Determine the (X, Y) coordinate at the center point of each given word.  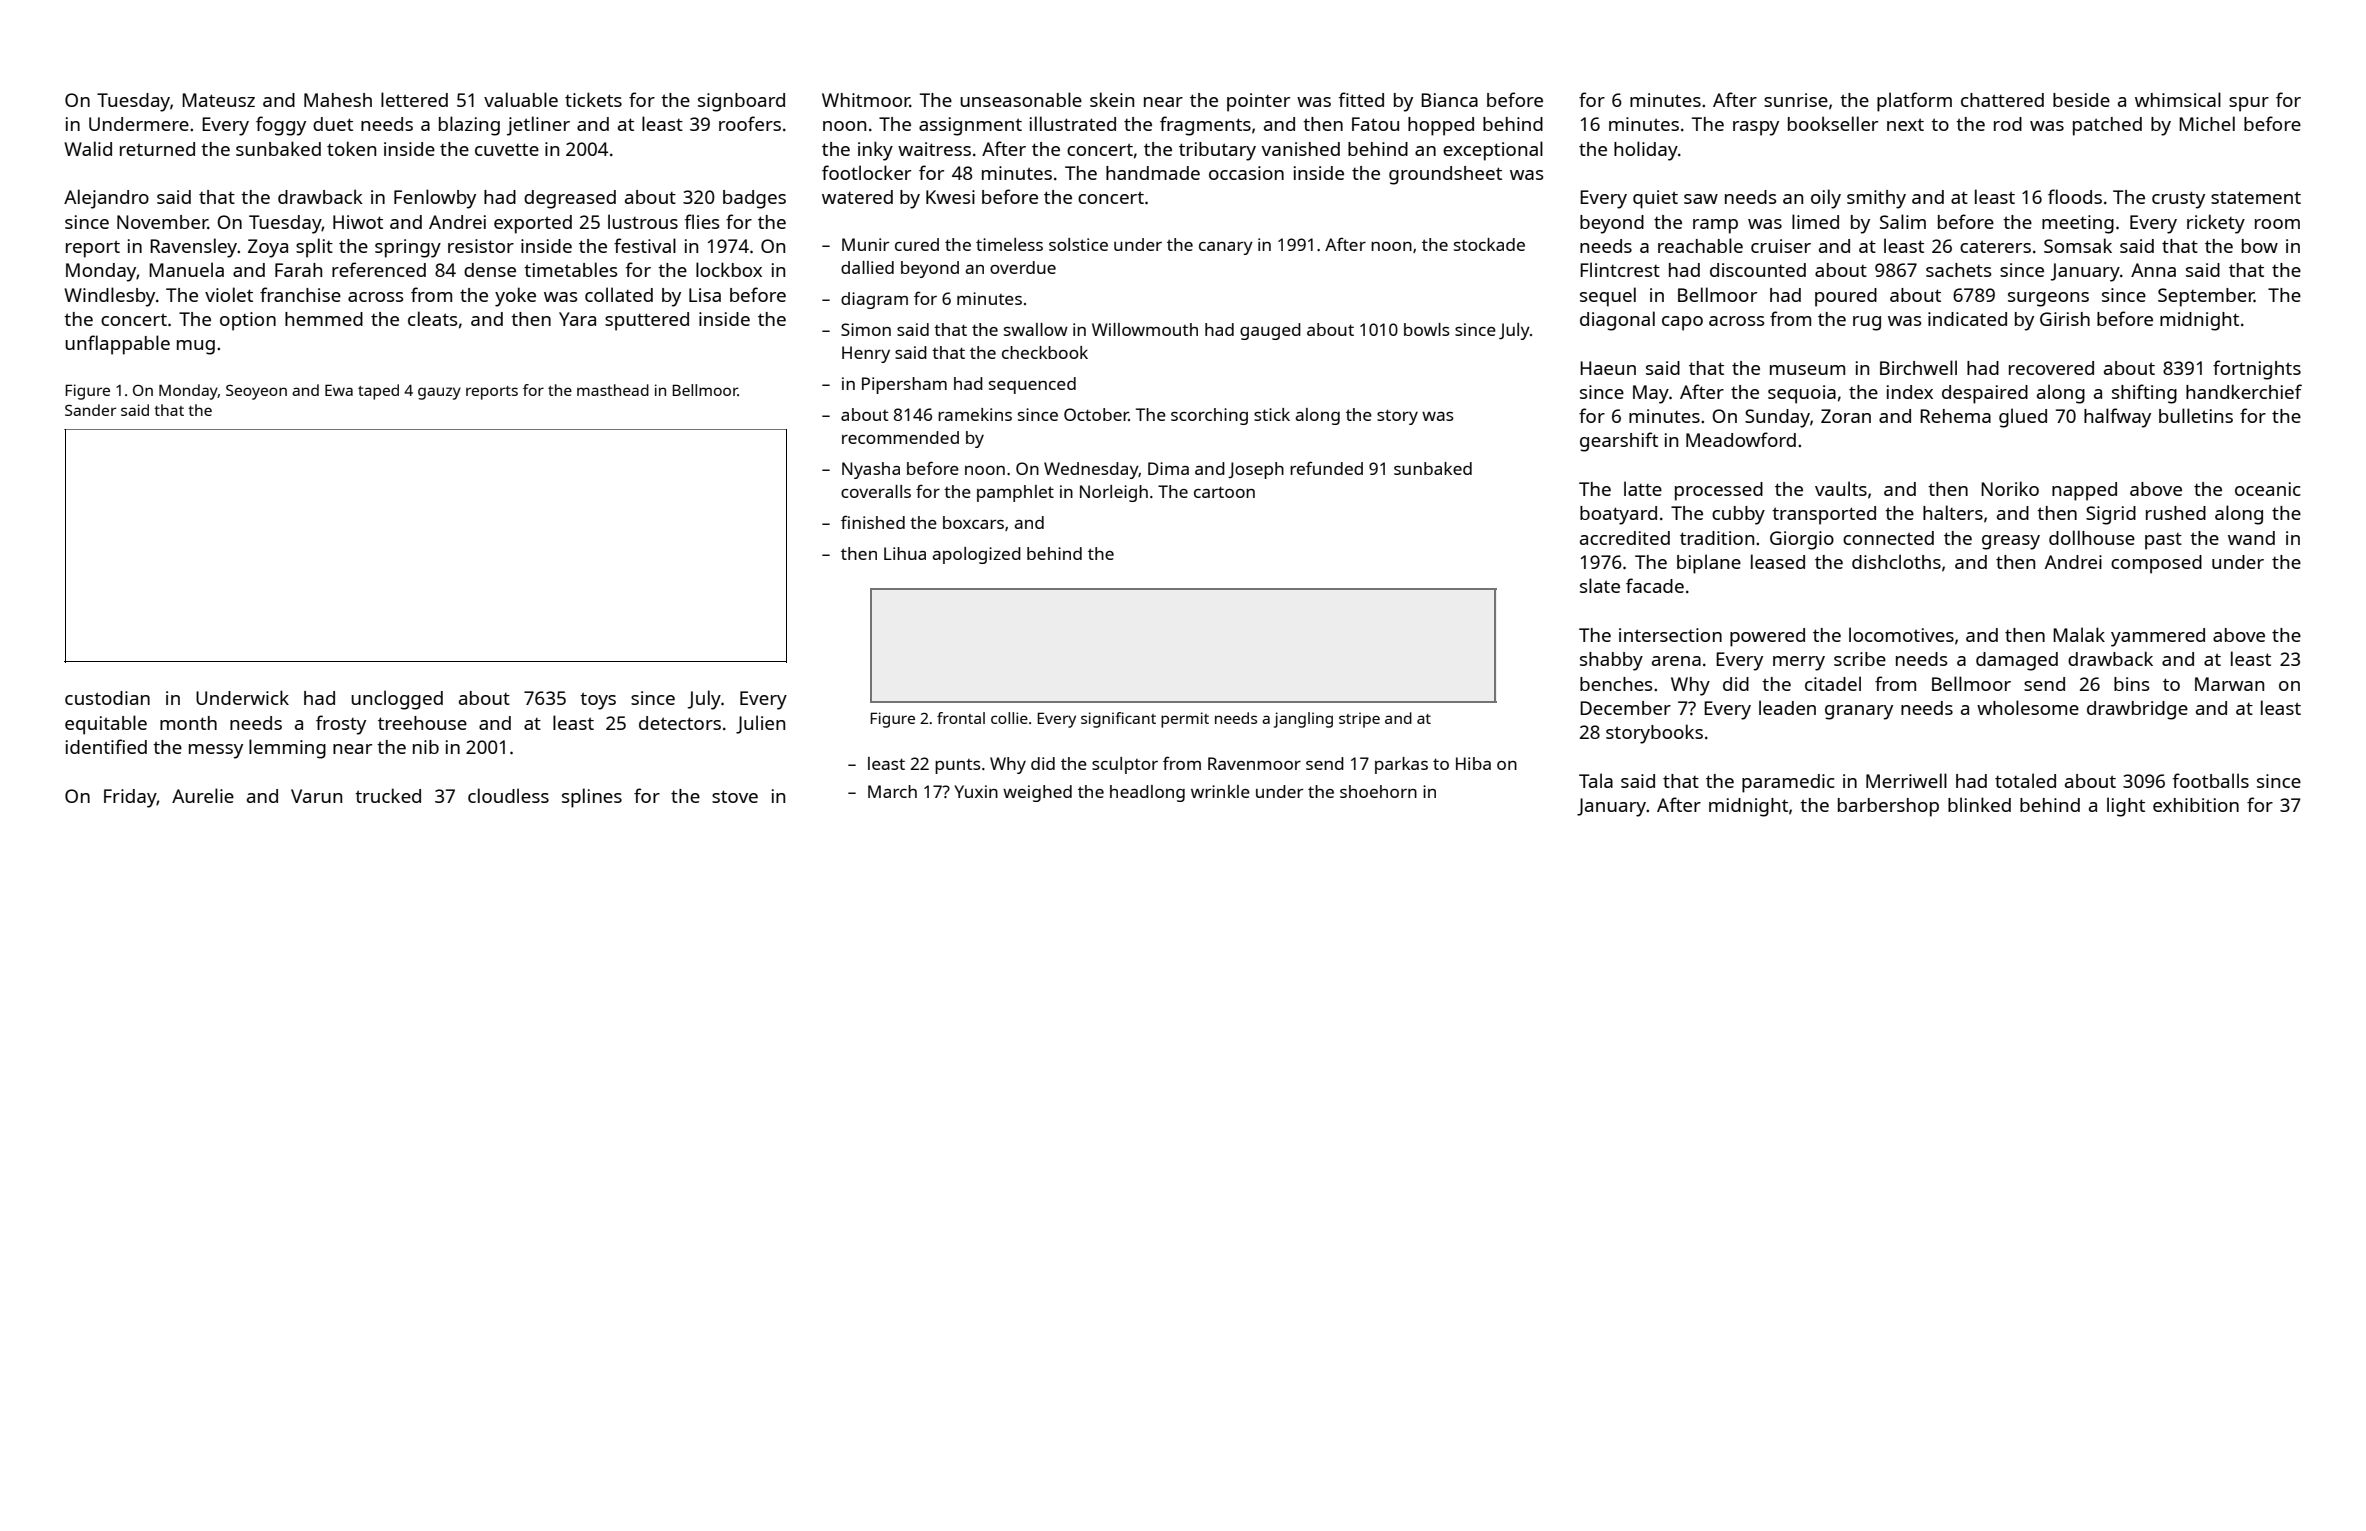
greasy (2011, 542)
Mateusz (218, 100)
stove (735, 796)
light (2126, 807)
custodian (107, 698)
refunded (1326, 468)
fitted (1361, 99)
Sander (90, 410)
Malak (2079, 634)
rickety (2216, 224)
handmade (1153, 173)
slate (1600, 585)
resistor (481, 246)
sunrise (1796, 100)
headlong (1147, 793)
